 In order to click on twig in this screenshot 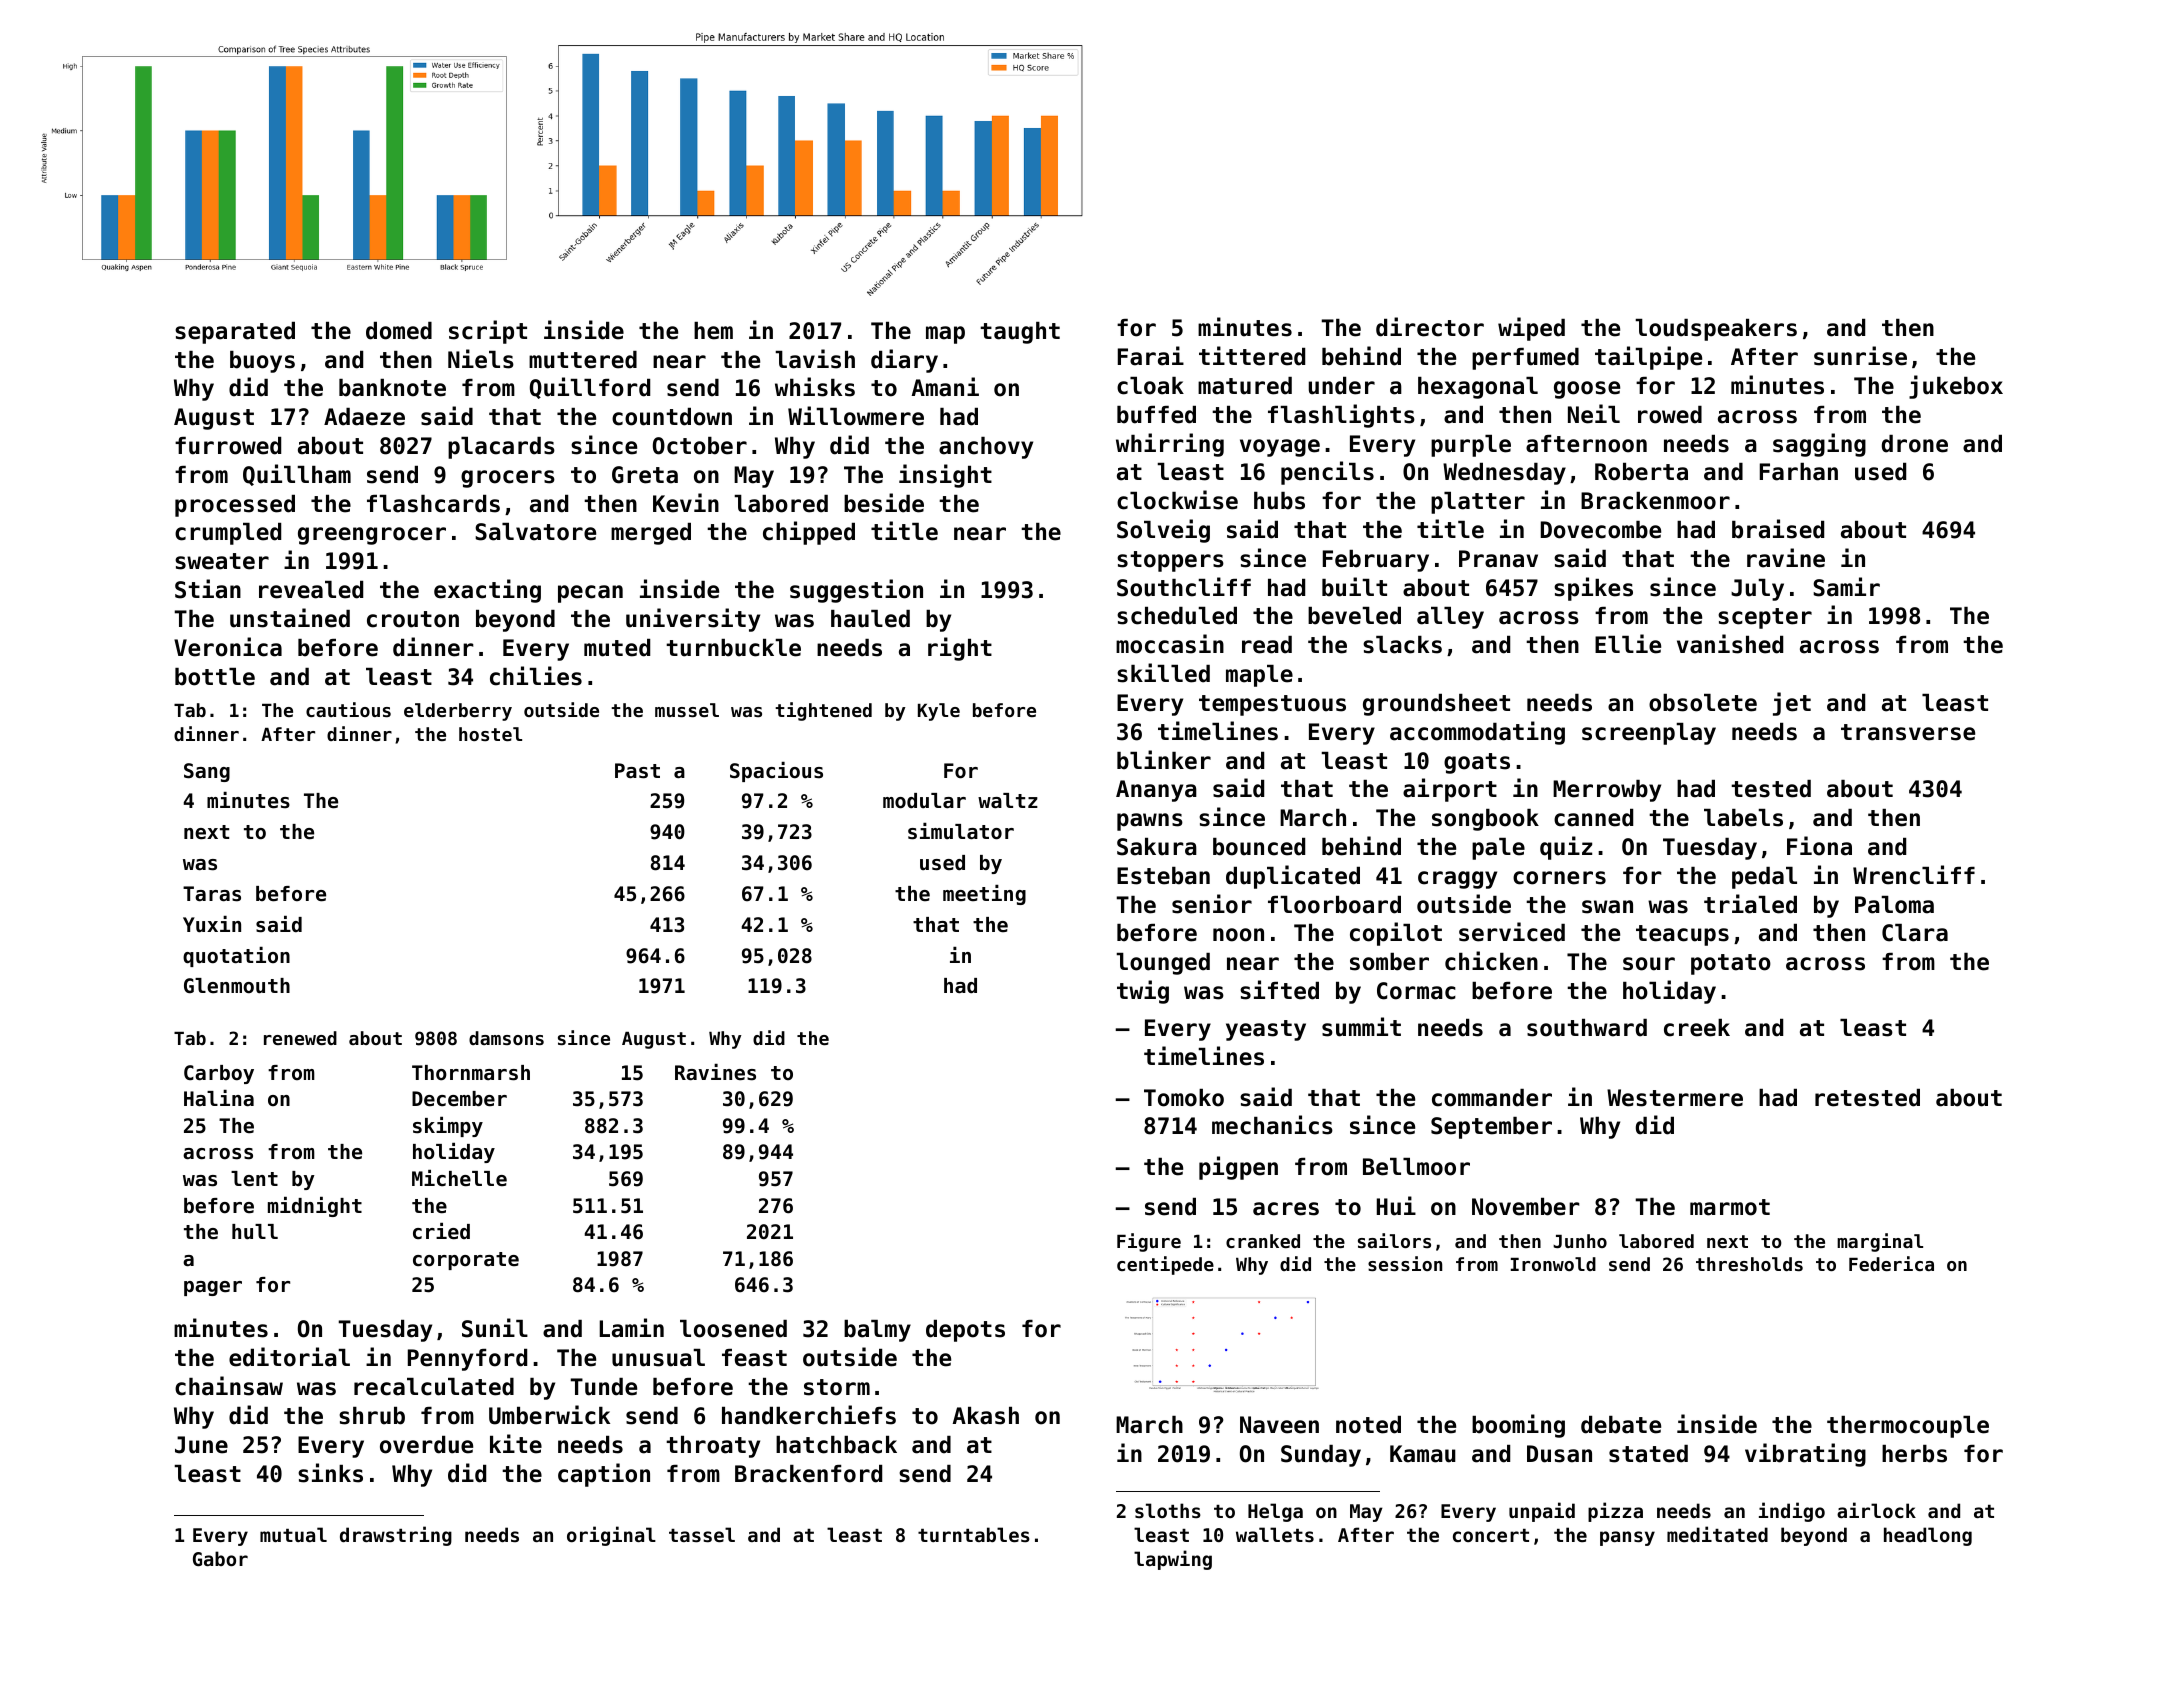, I will do `click(1143, 992)`.
